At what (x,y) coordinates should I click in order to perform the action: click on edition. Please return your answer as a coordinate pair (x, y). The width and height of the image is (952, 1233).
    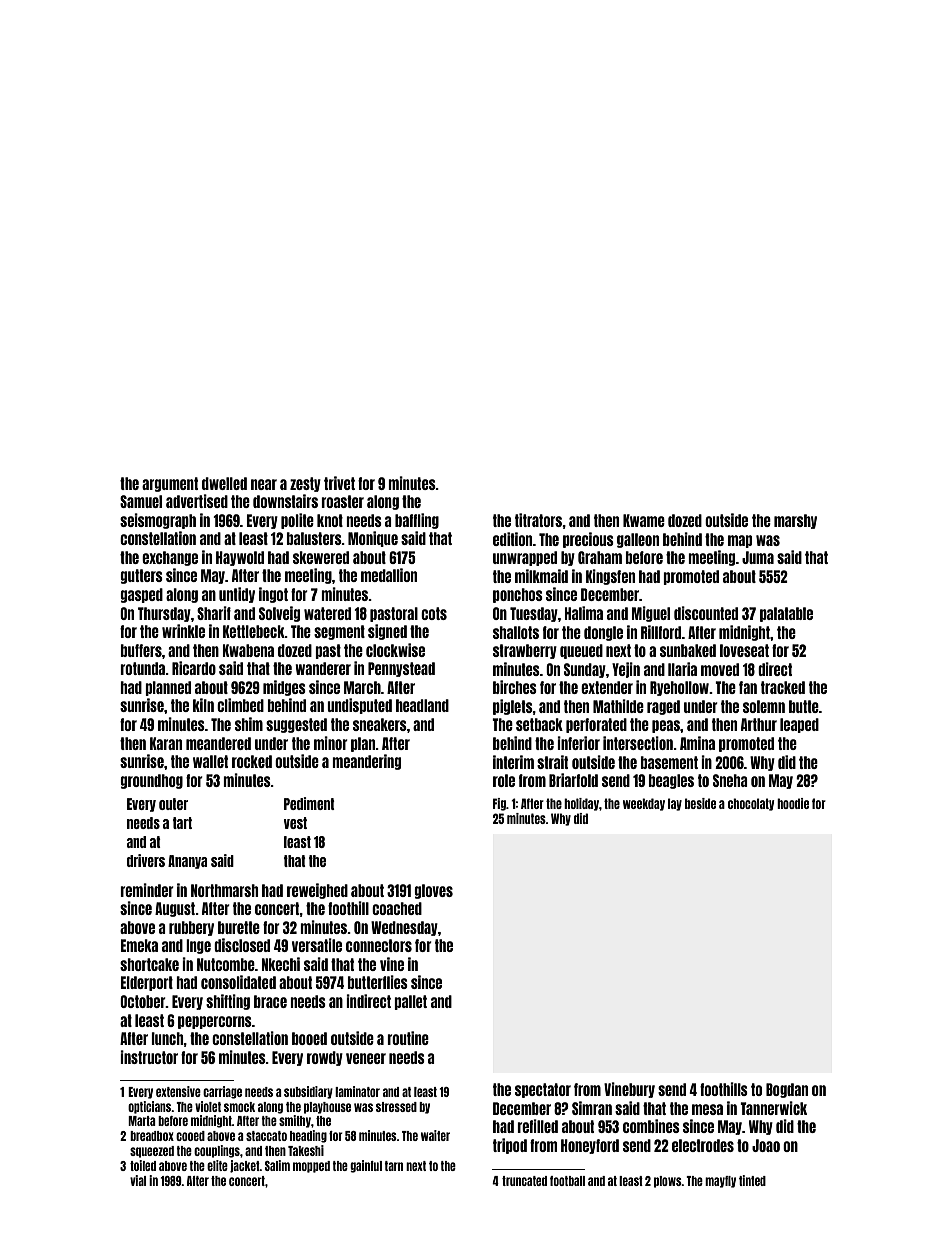
    Looking at the image, I should click on (513, 539).
